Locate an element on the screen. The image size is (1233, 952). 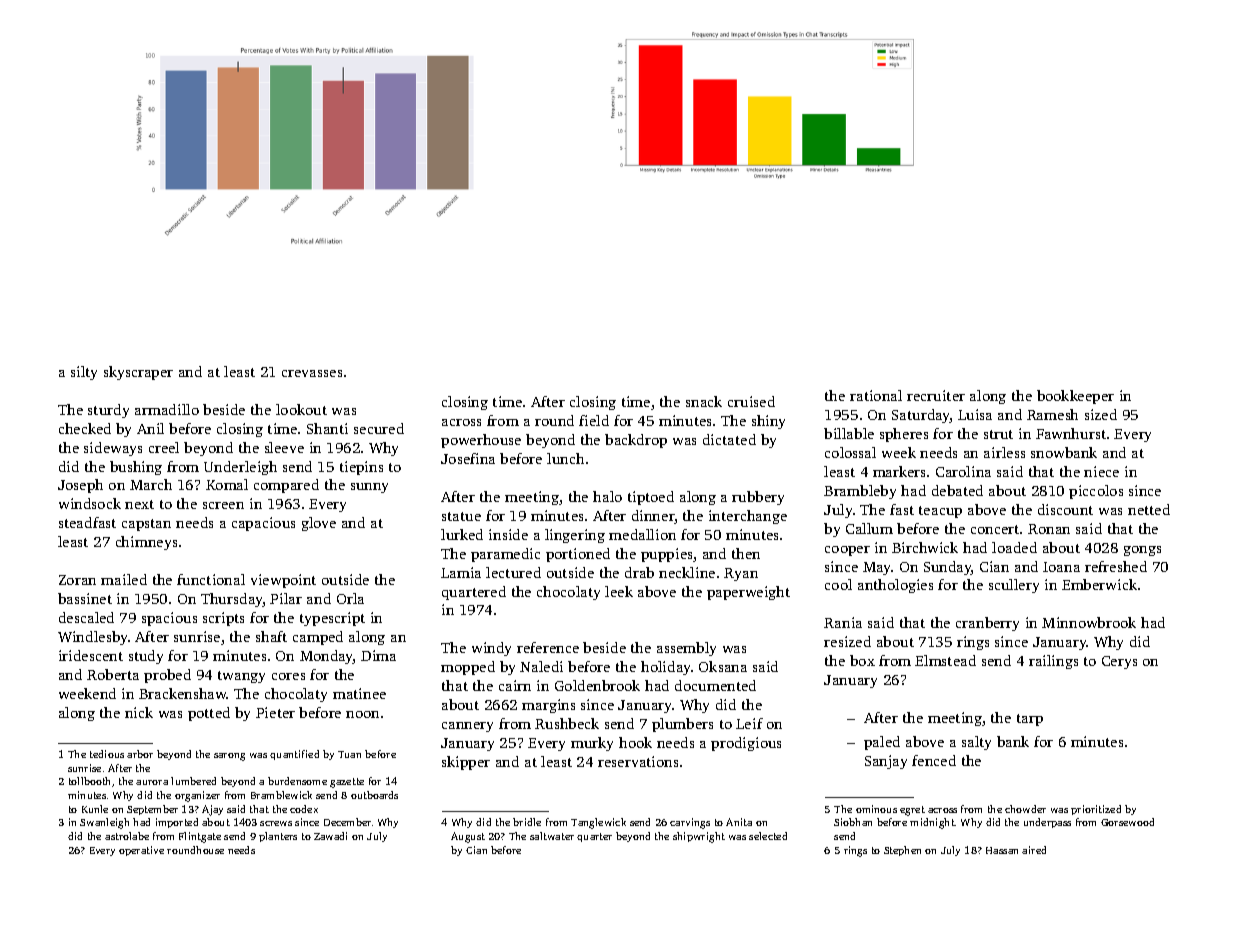
tiptoed is located at coordinates (651, 498).
